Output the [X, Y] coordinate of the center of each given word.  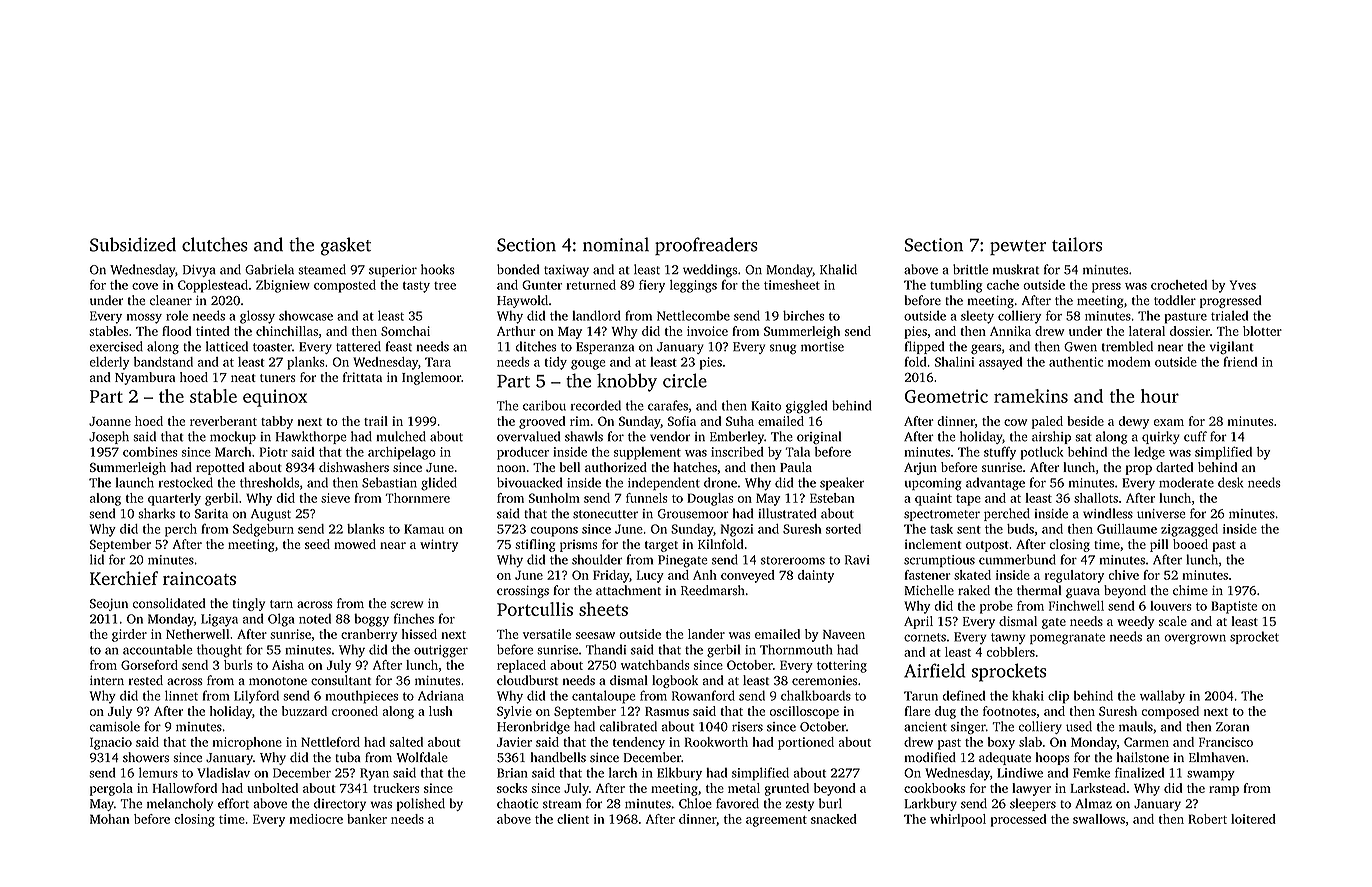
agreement [776, 821]
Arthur [516, 331]
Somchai [405, 331]
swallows [1099, 819]
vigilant [1231, 347]
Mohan [109, 819]
